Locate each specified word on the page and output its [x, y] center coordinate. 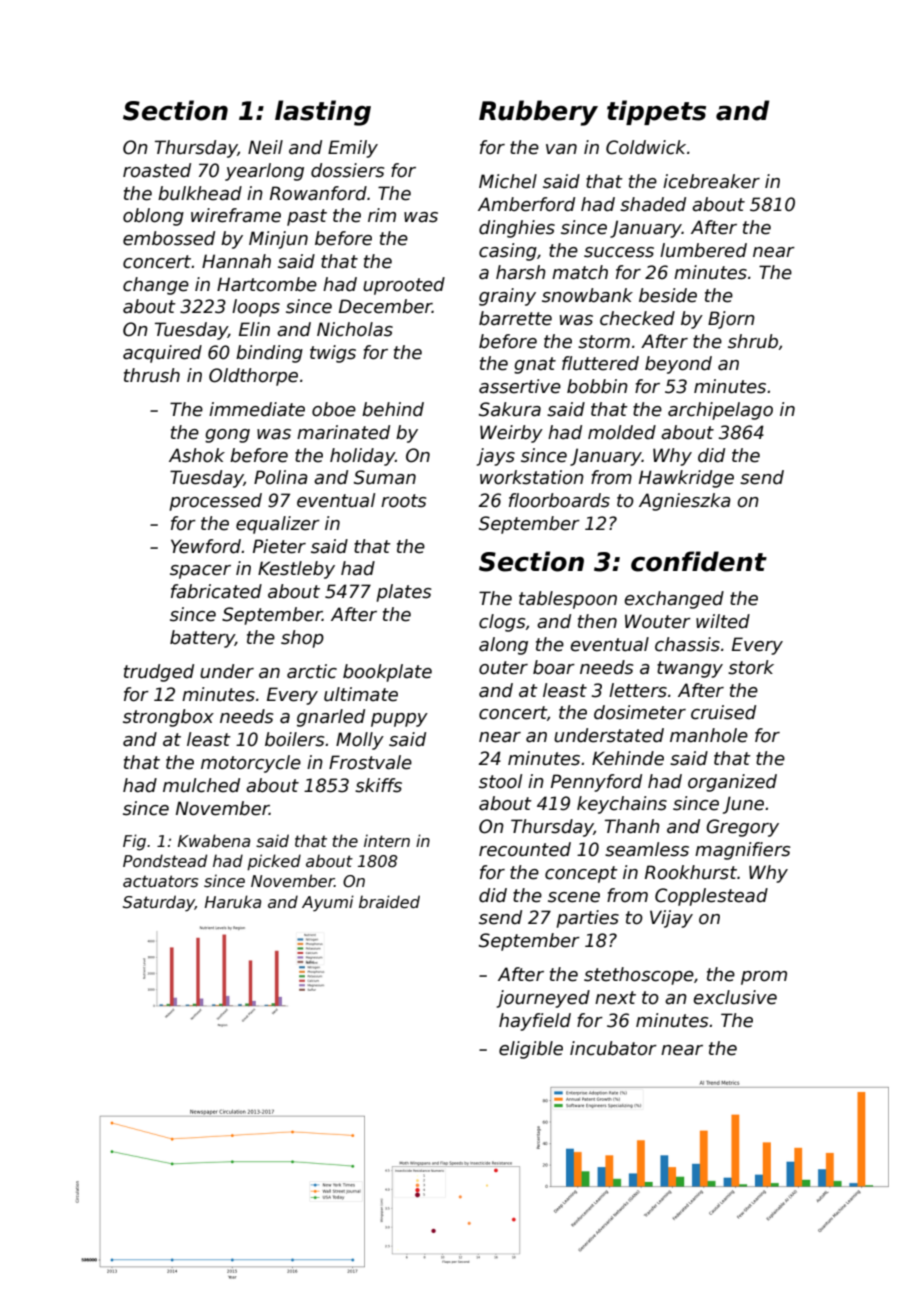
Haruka [233, 901]
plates [404, 593]
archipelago [720, 411]
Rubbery [538, 113]
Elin [254, 329]
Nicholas [355, 329]
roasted [157, 170]
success [619, 252]
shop [302, 639]
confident [699, 561]
